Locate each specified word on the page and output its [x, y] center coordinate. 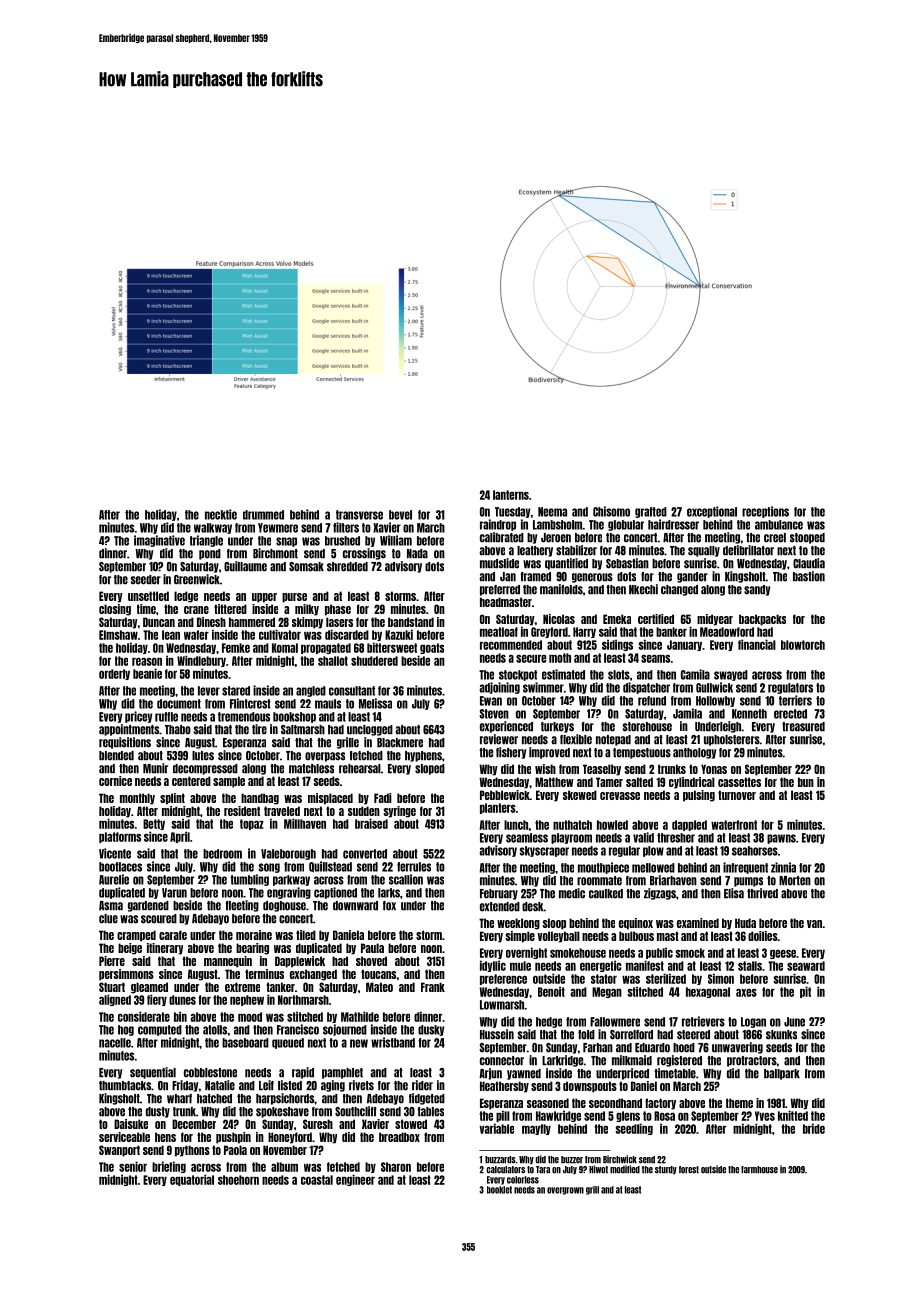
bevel [400, 515]
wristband [393, 1042]
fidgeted [427, 1099]
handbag [260, 799]
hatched [214, 1099]
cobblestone [210, 1073]
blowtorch [803, 645]
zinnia [783, 867]
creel [775, 538]
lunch [516, 825]
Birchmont [275, 553]
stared [236, 691]
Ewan [491, 701]
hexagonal [708, 992]
